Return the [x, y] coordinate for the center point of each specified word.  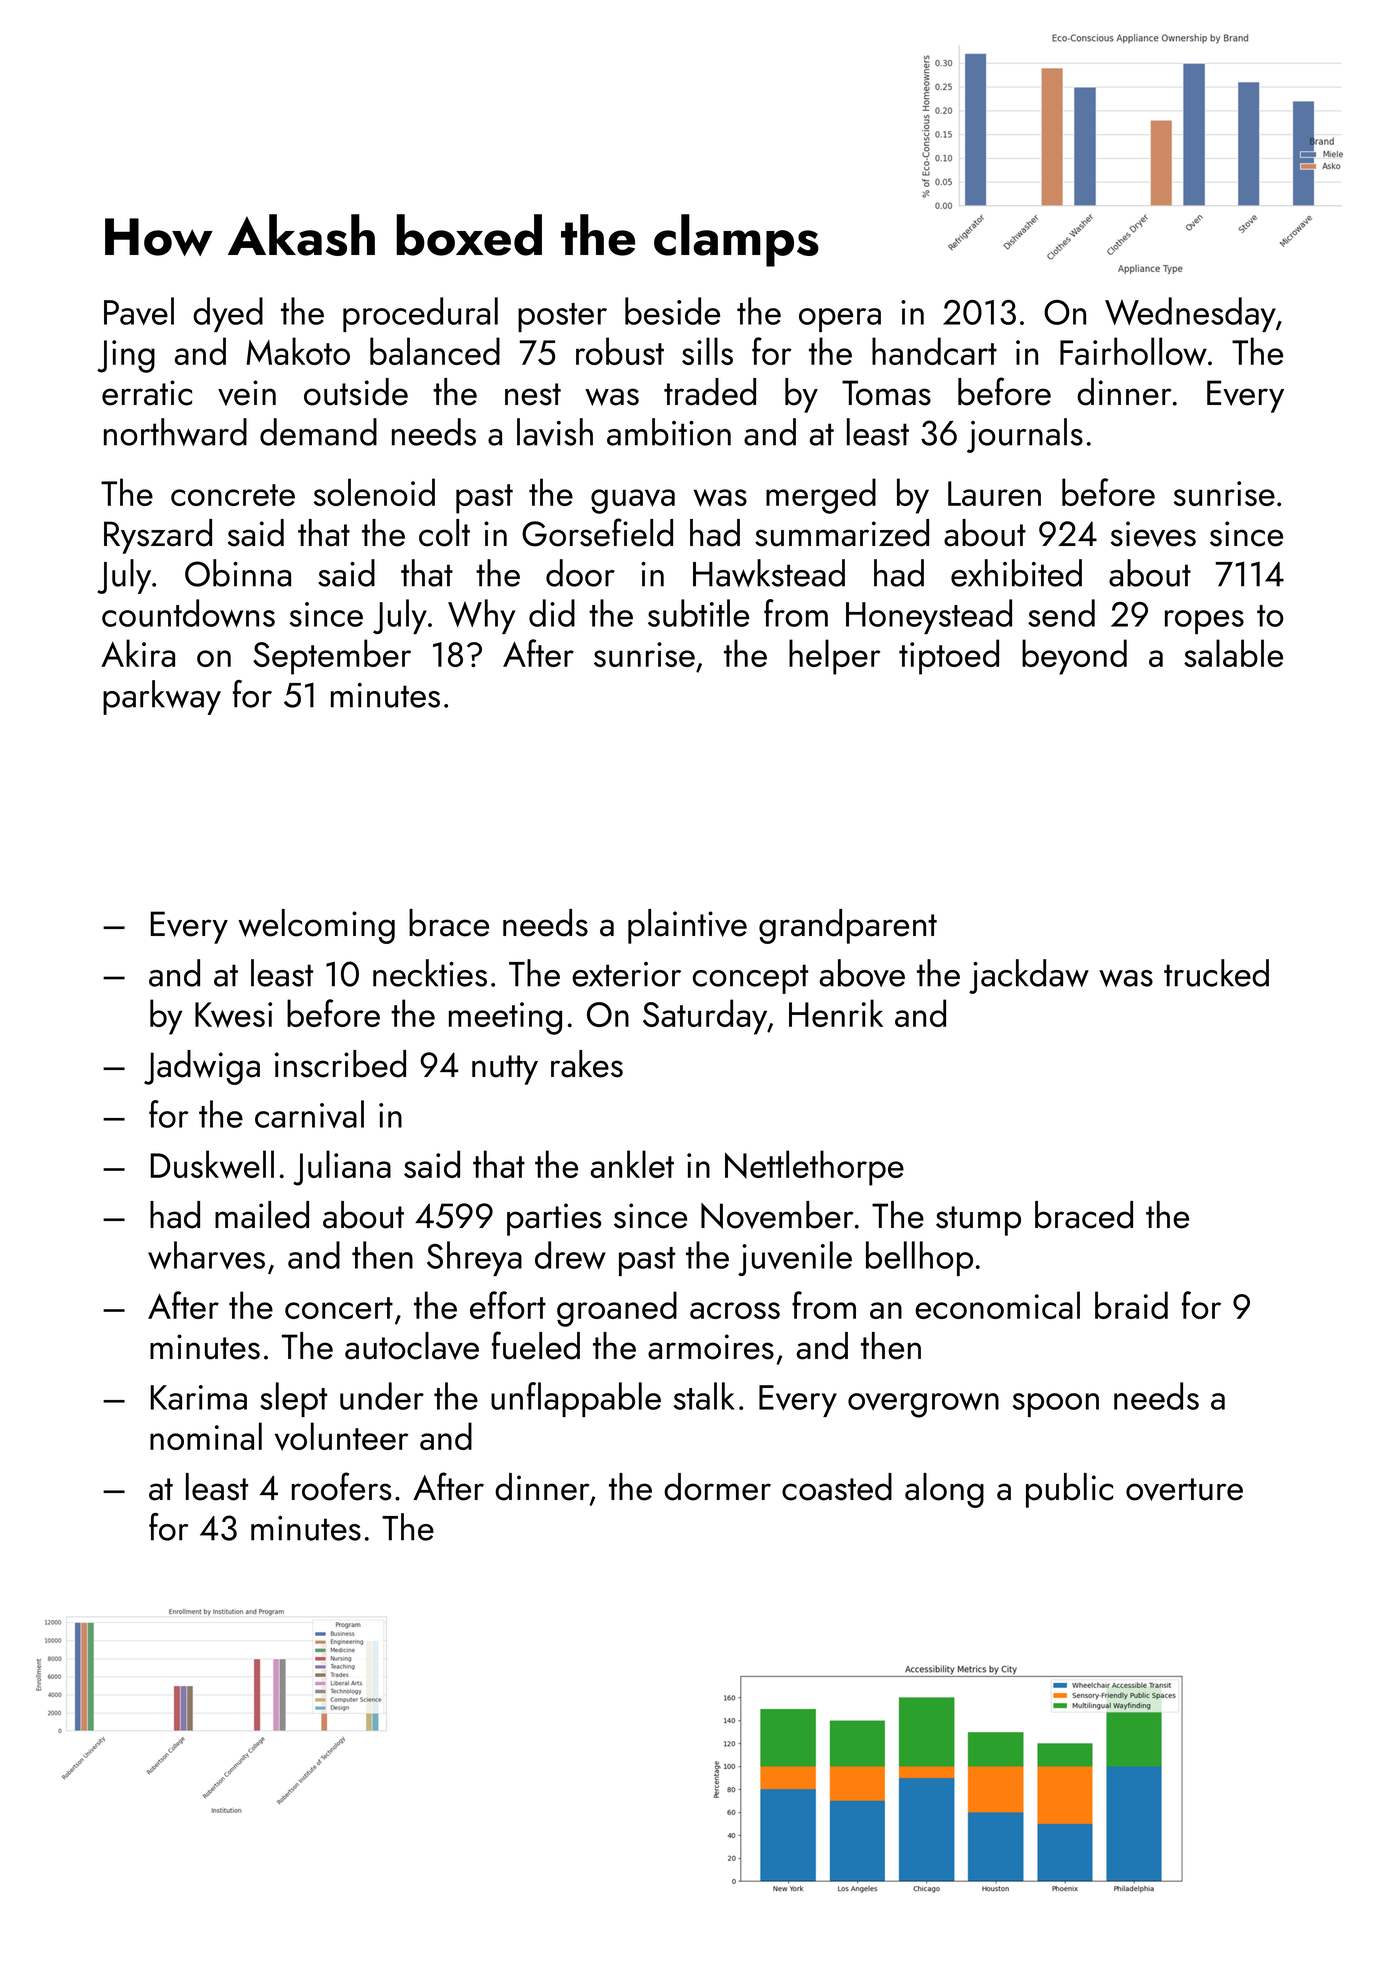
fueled [536, 1345]
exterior [626, 974]
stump [978, 1221]
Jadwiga [202, 1067]
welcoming [316, 926]
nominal [206, 1436]
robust [620, 351]
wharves [206, 1255]
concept [750, 979]
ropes [1204, 622]
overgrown [923, 1405]
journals [1025, 435]
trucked [1216, 973]
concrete [233, 495]
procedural [420, 314]
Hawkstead [769, 573]
